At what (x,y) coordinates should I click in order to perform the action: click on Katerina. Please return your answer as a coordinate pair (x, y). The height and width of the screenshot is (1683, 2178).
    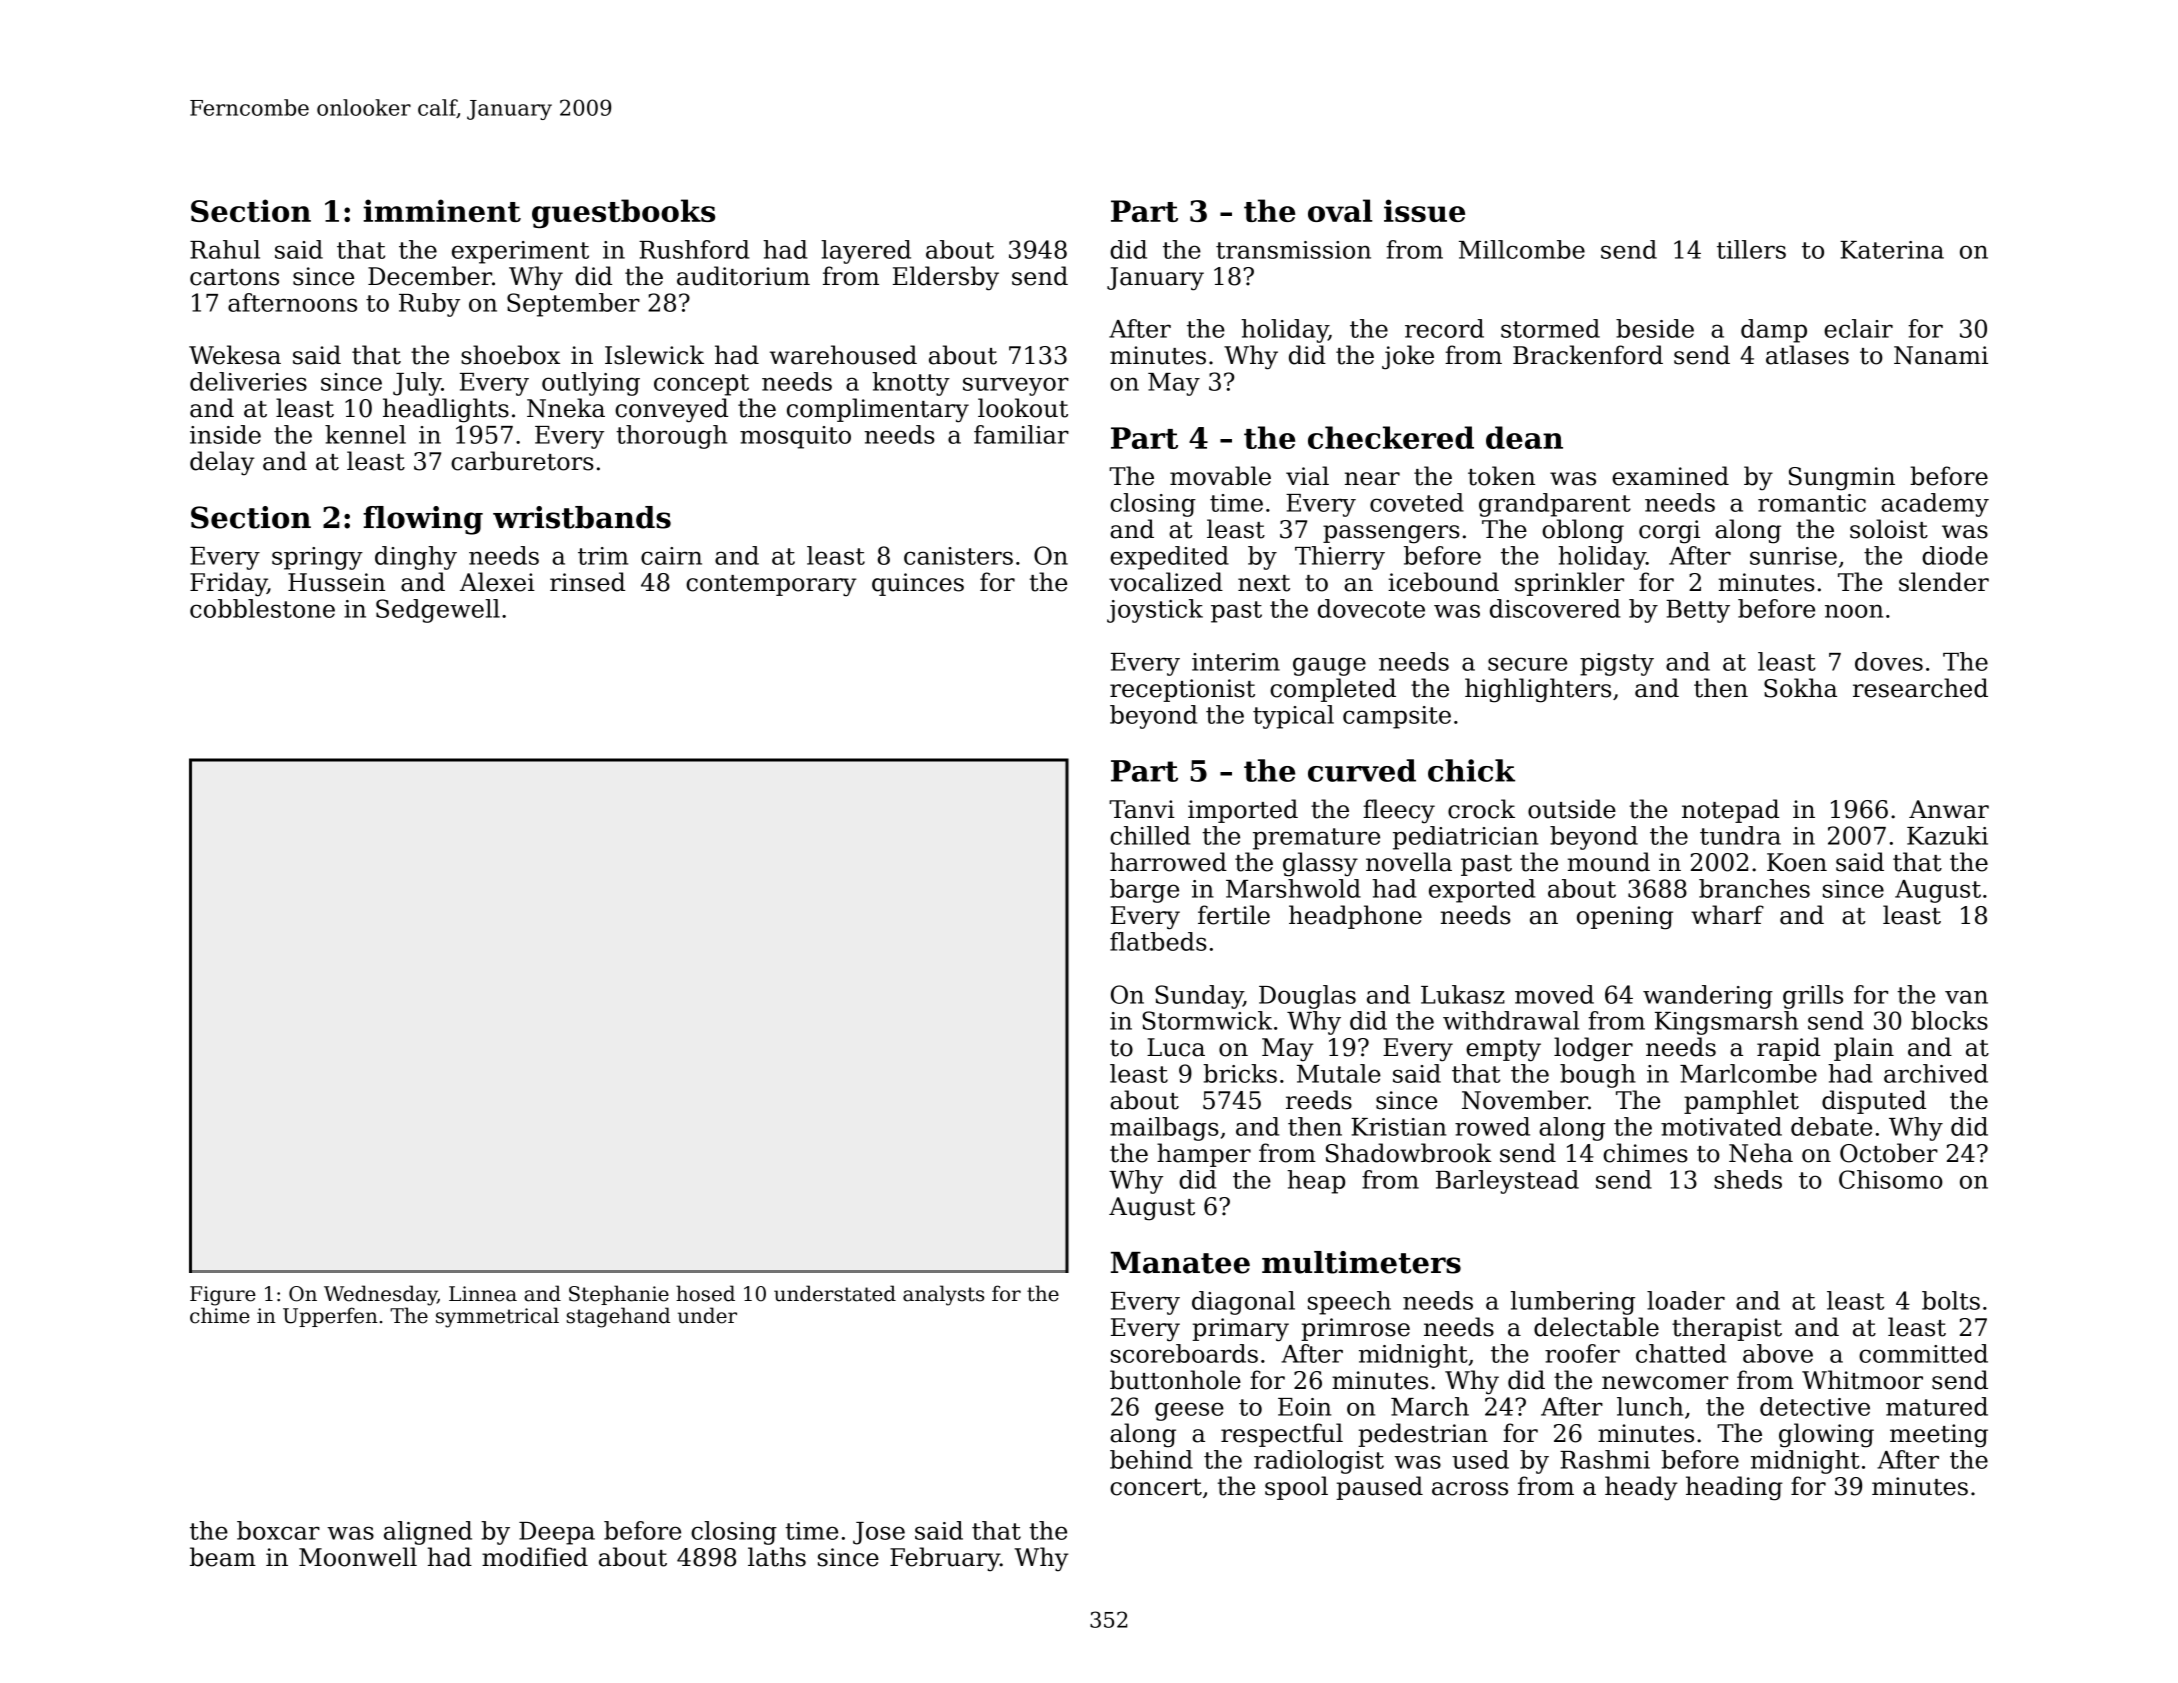
    Looking at the image, I should click on (1892, 250).
